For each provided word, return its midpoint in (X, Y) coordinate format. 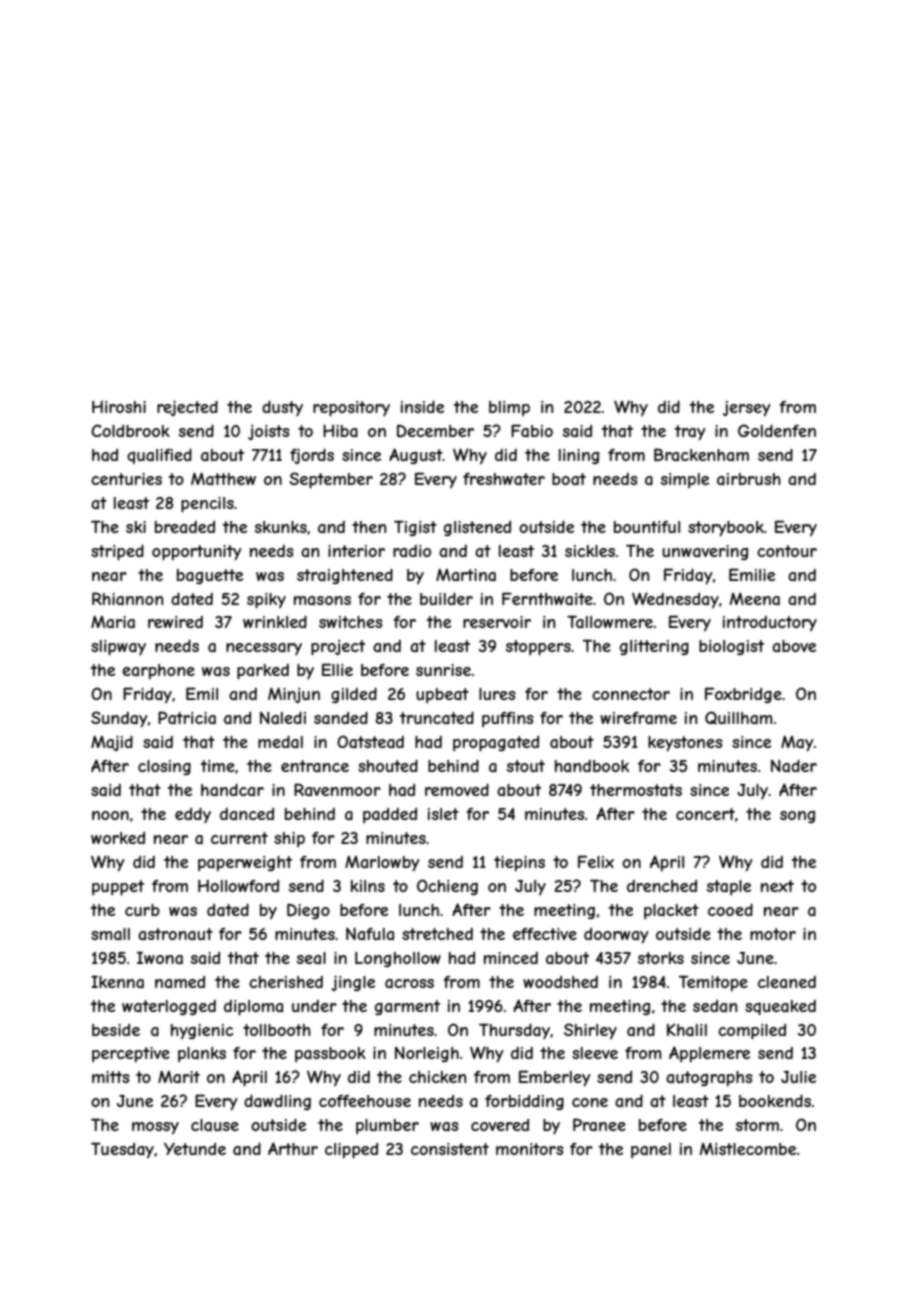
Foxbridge (743, 695)
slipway (118, 648)
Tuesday (122, 1150)
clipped (351, 1151)
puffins (508, 719)
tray (690, 433)
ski (136, 527)
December (435, 431)
